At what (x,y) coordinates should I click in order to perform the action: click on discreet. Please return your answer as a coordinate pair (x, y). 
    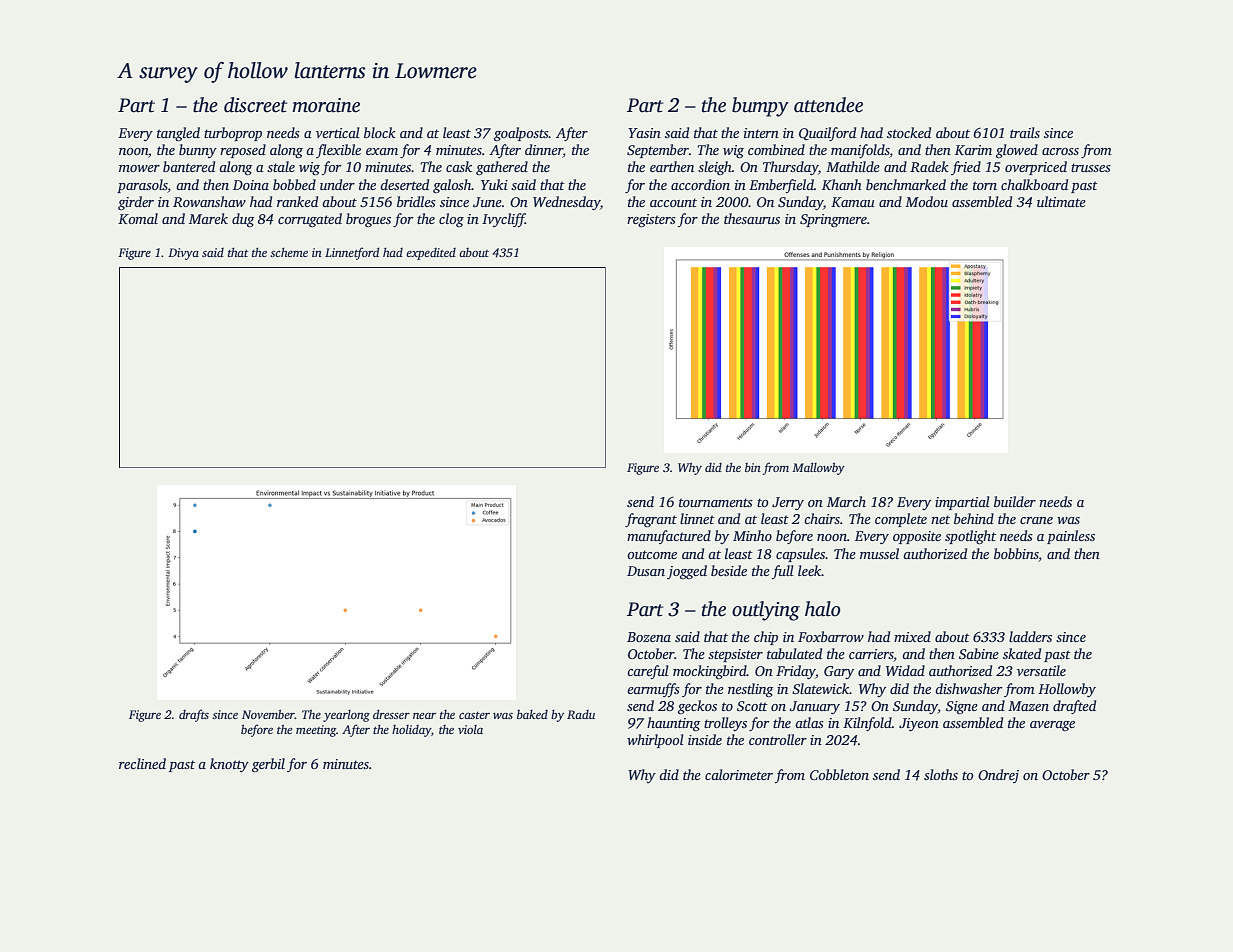
    Looking at the image, I should click on (255, 105).
